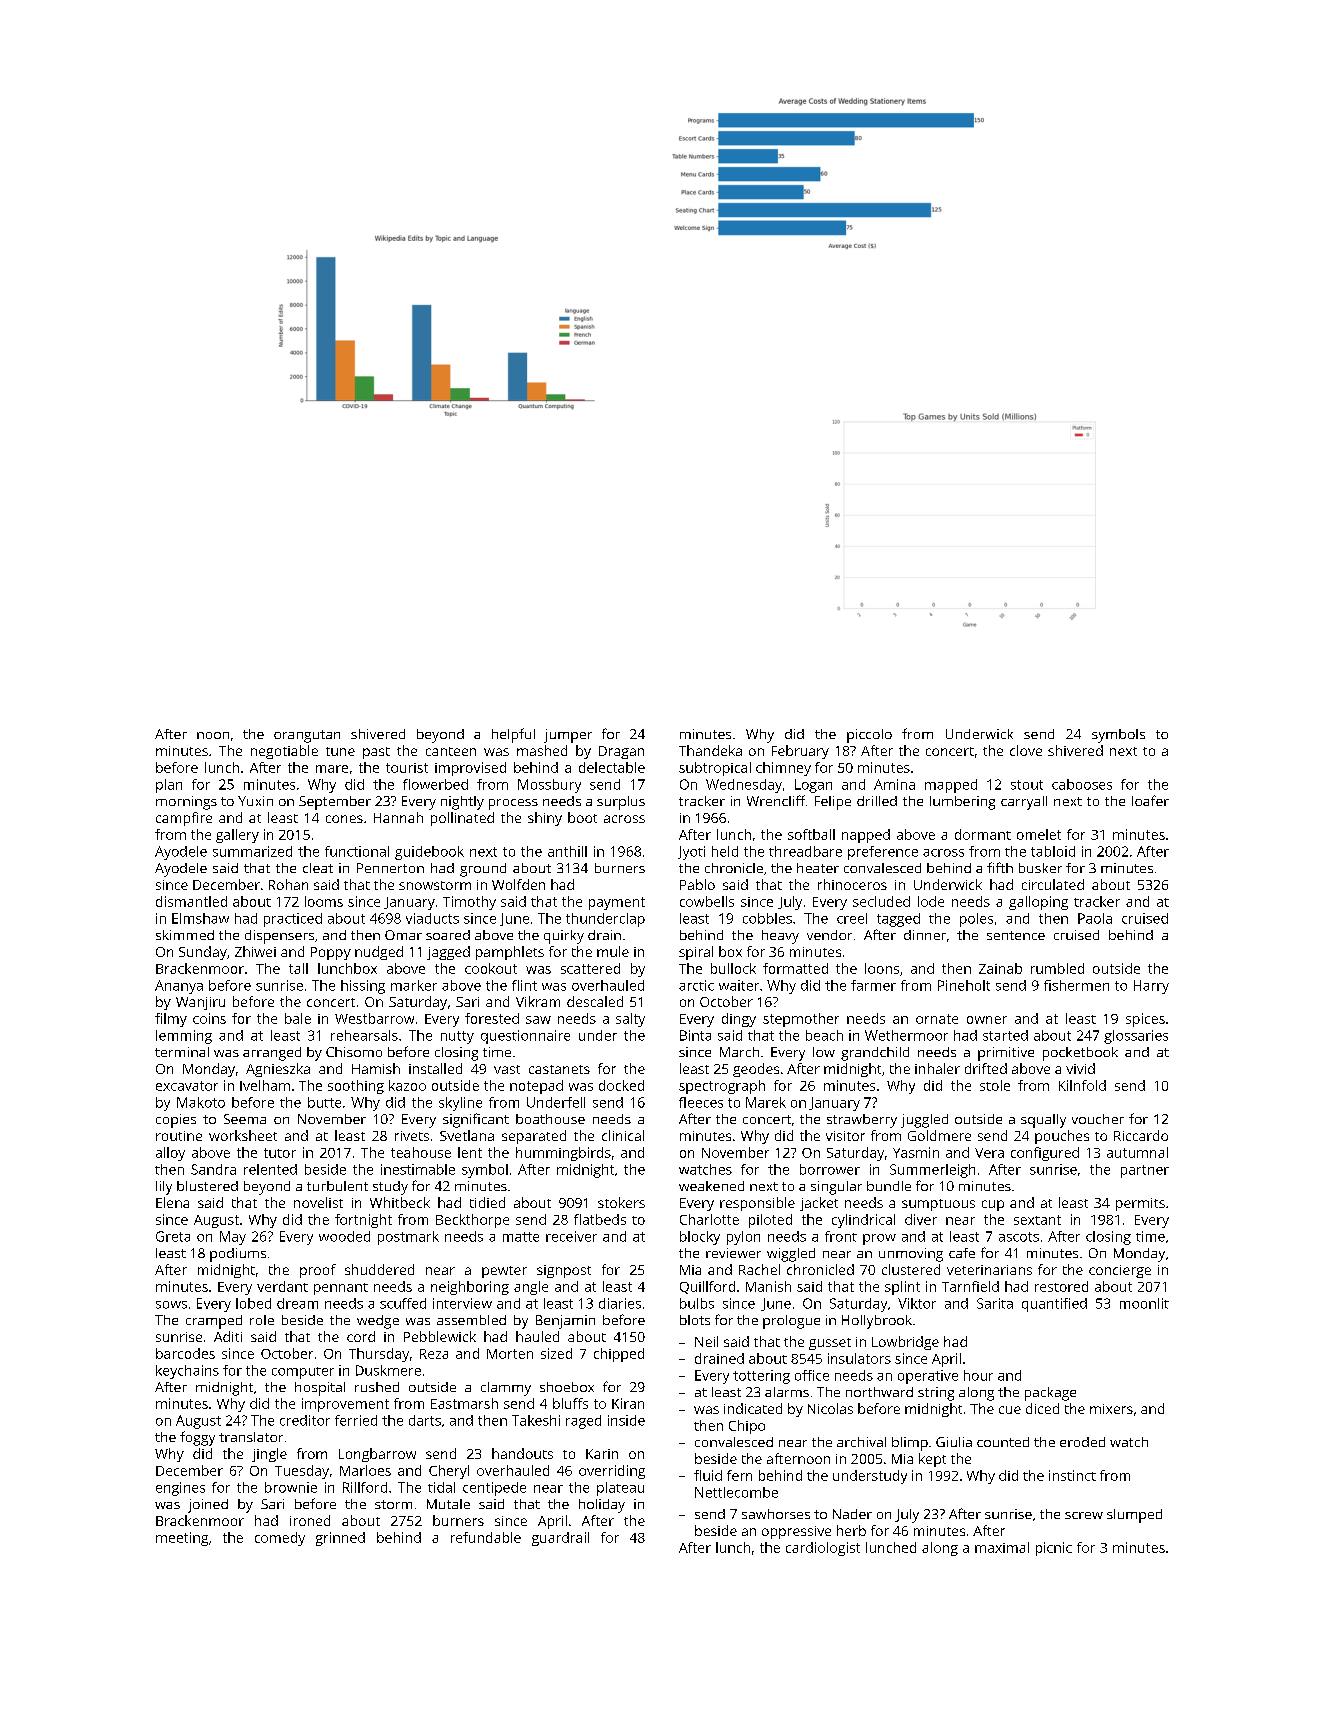 This image has height=1714, width=1324. What do you see at coordinates (284, 752) in the image?
I see `negotiable` at bounding box center [284, 752].
